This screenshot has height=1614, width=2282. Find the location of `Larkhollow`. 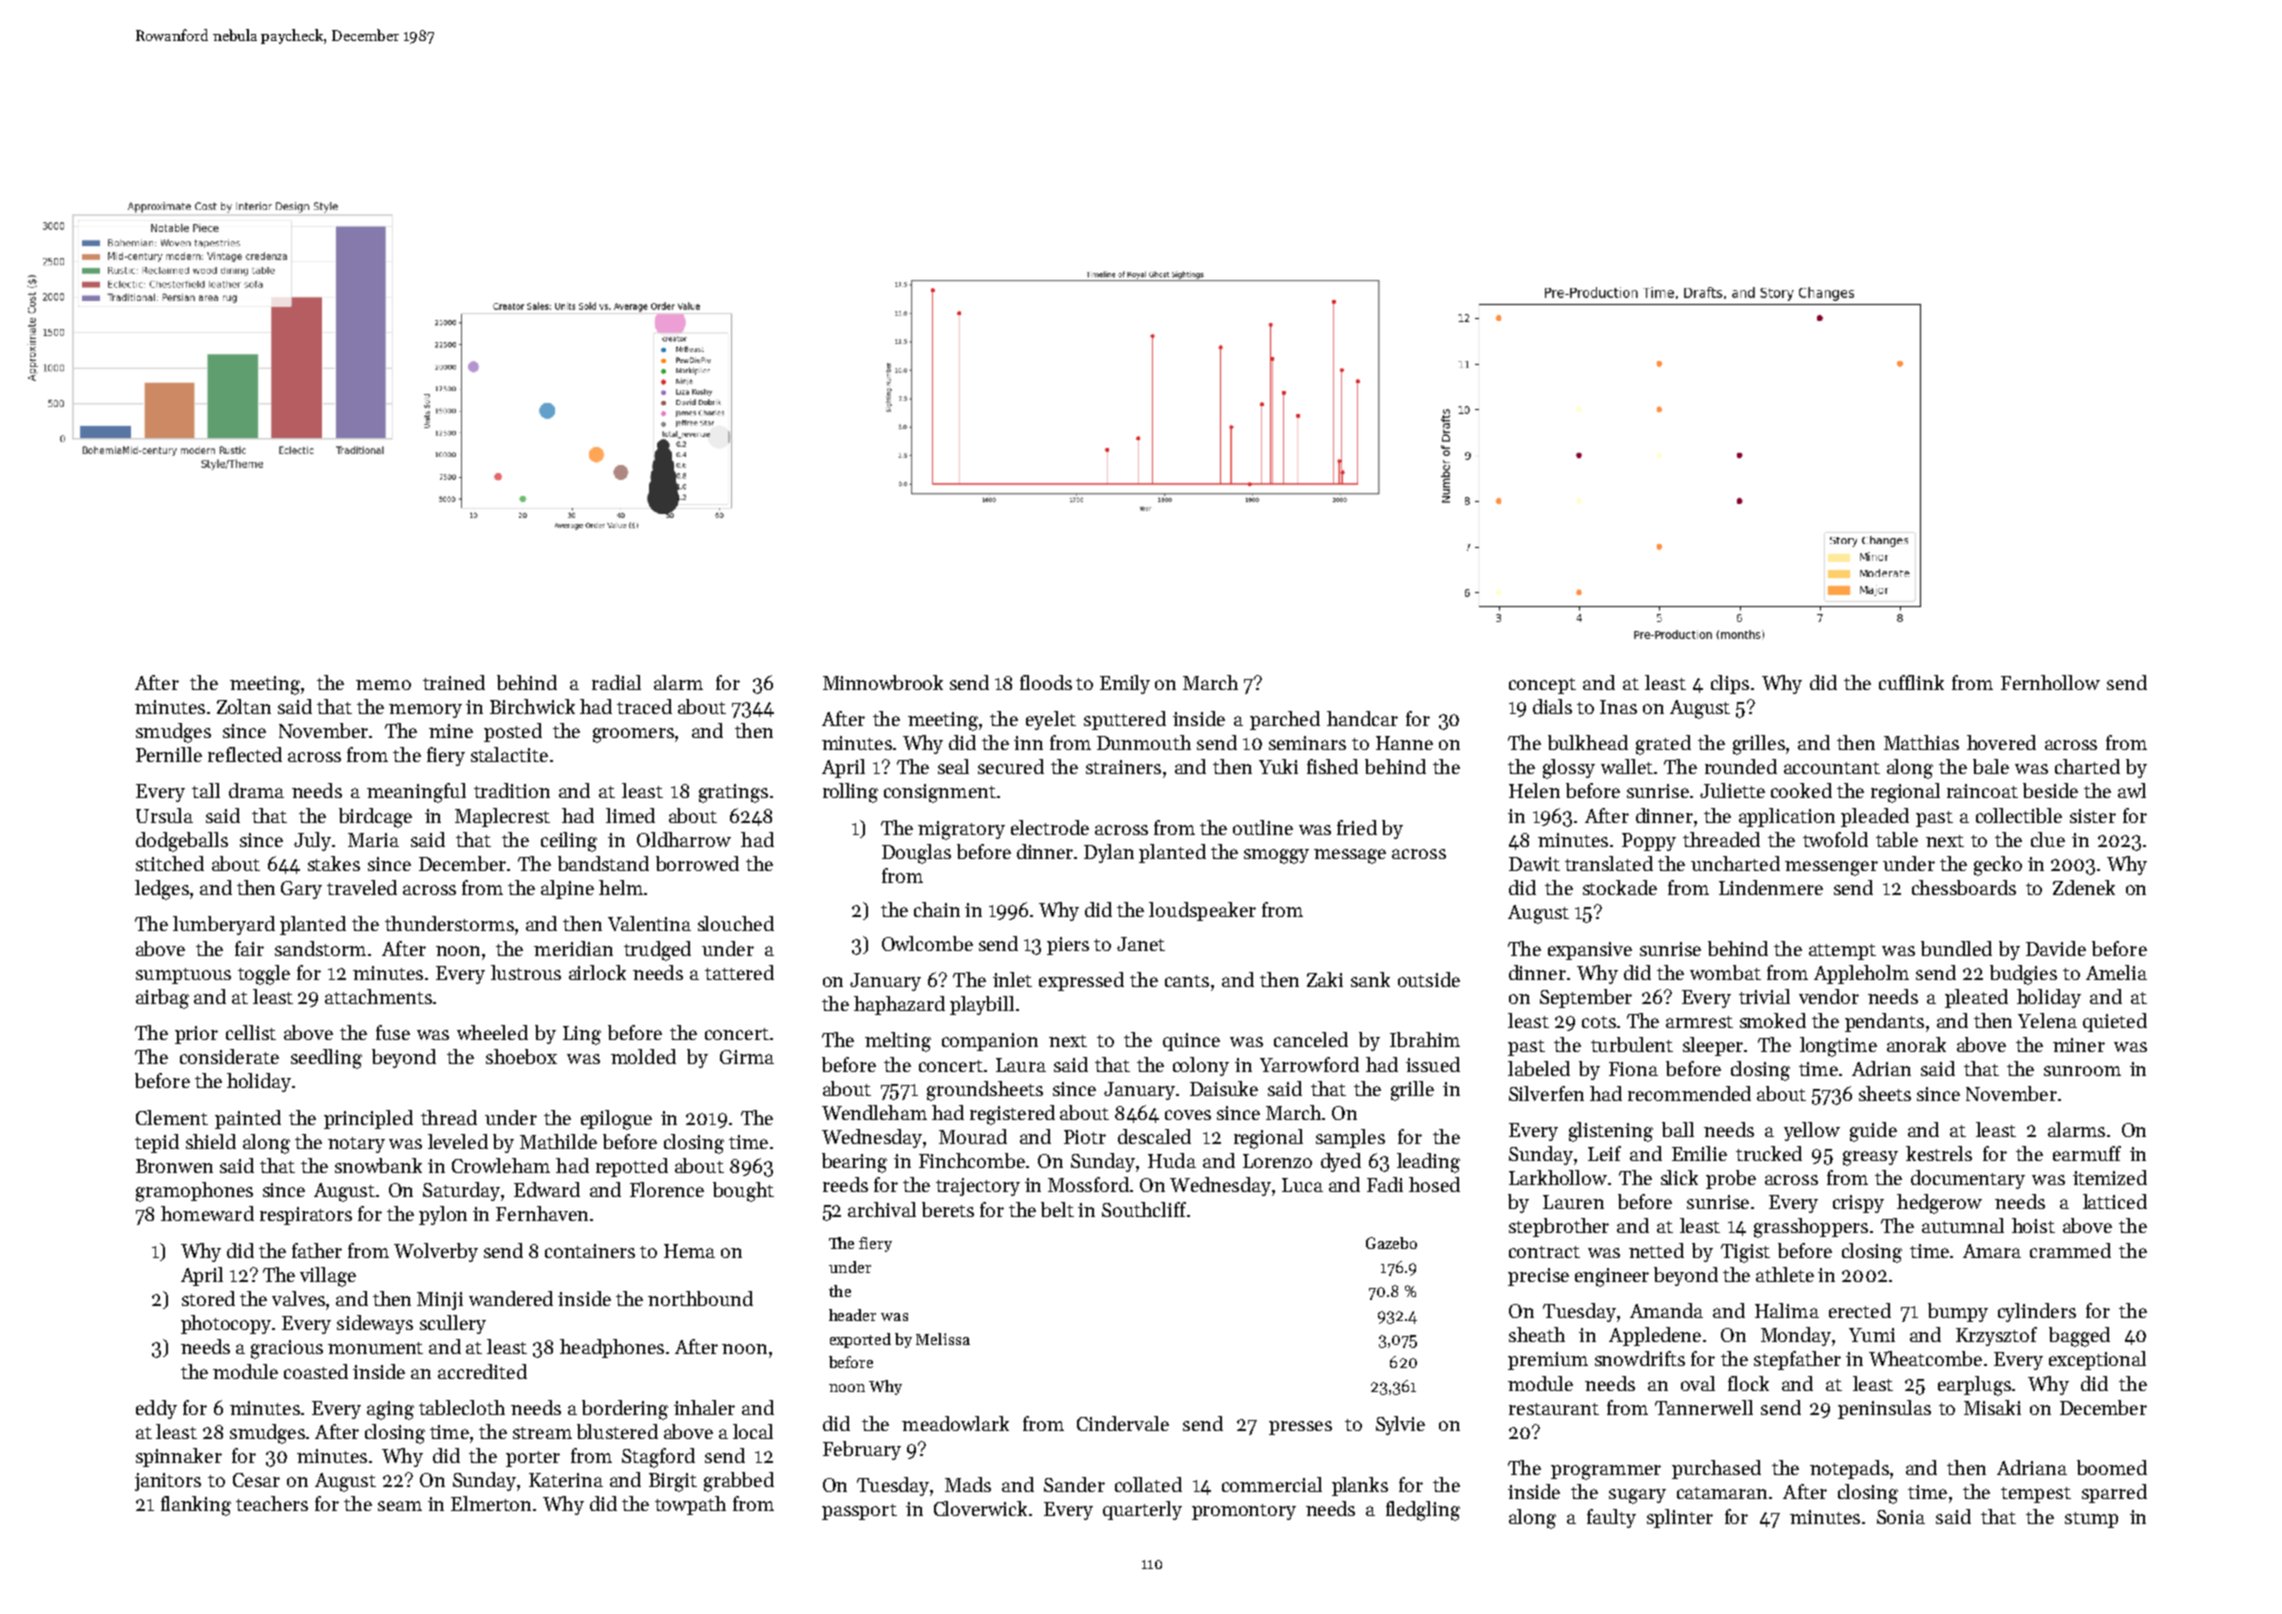

Larkhollow is located at coordinates (1558, 1177).
